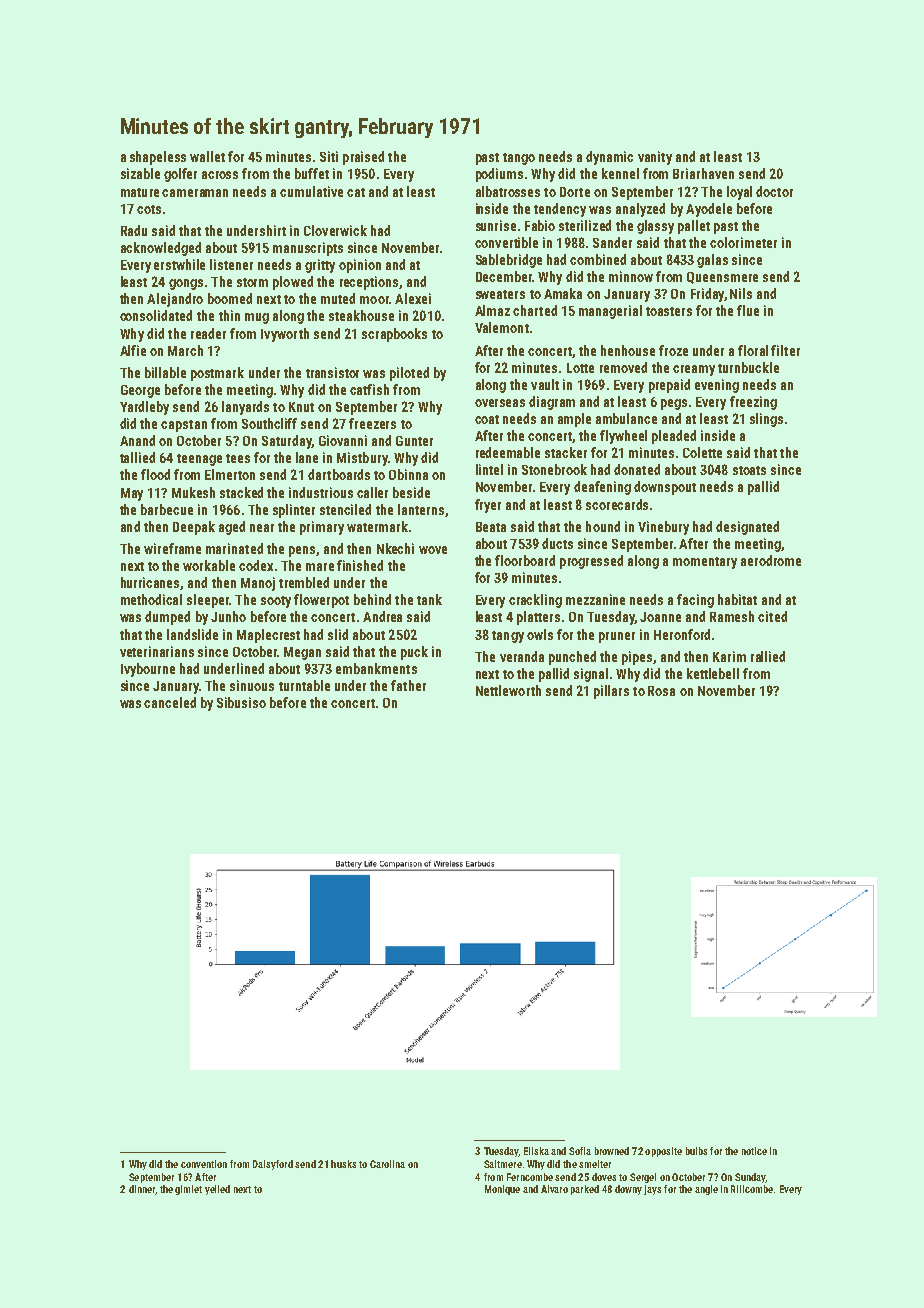 The image size is (924, 1308). What do you see at coordinates (387, 1164) in the screenshot?
I see `Carolina` at bounding box center [387, 1164].
